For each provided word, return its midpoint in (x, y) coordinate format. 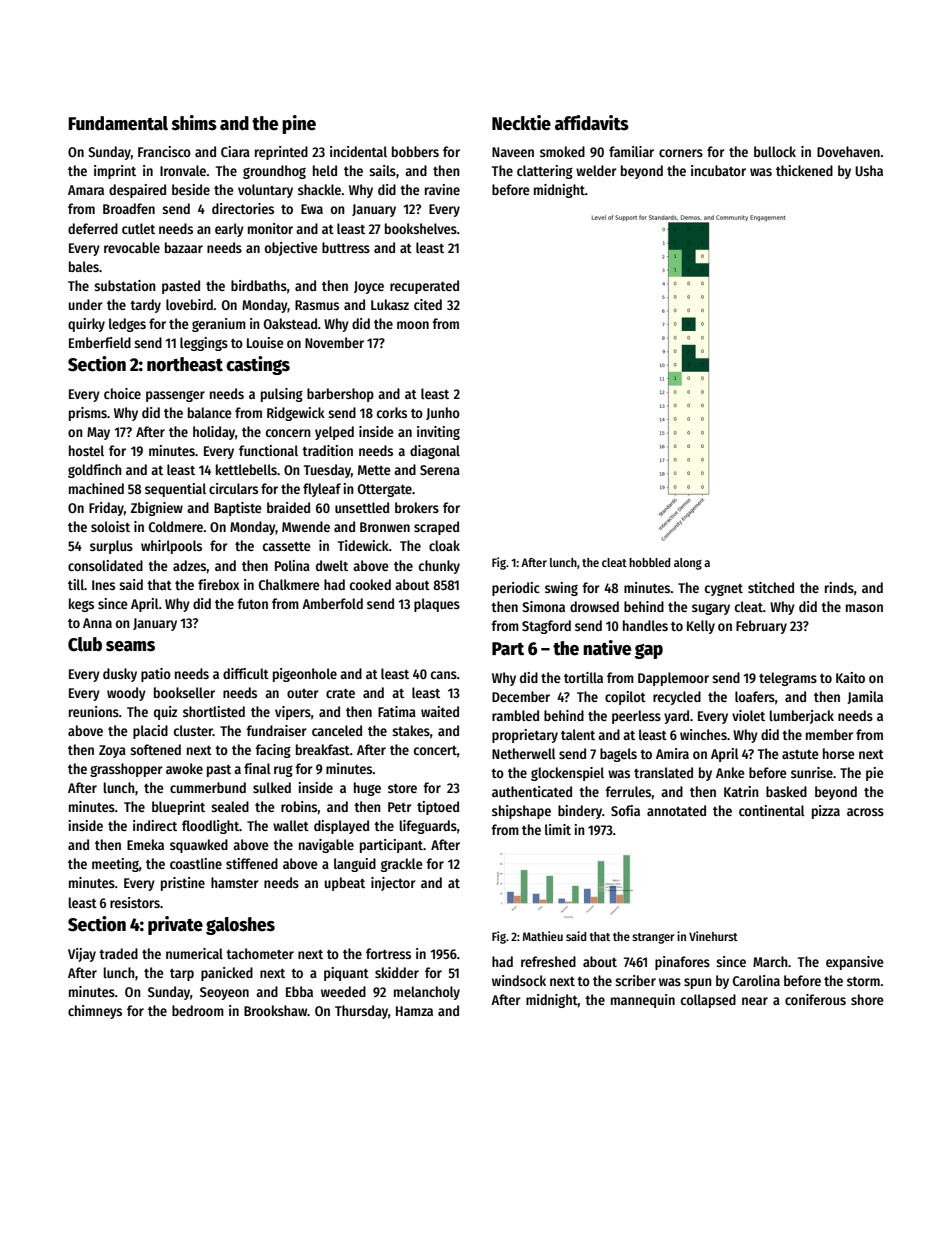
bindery (580, 812)
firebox (219, 584)
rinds (839, 587)
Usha (869, 170)
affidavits (592, 123)
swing (561, 589)
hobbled (649, 562)
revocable (132, 247)
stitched (771, 587)
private (175, 925)
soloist (110, 526)
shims (194, 123)
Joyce (369, 287)
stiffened (252, 863)
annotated (676, 810)
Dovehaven (848, 151)
